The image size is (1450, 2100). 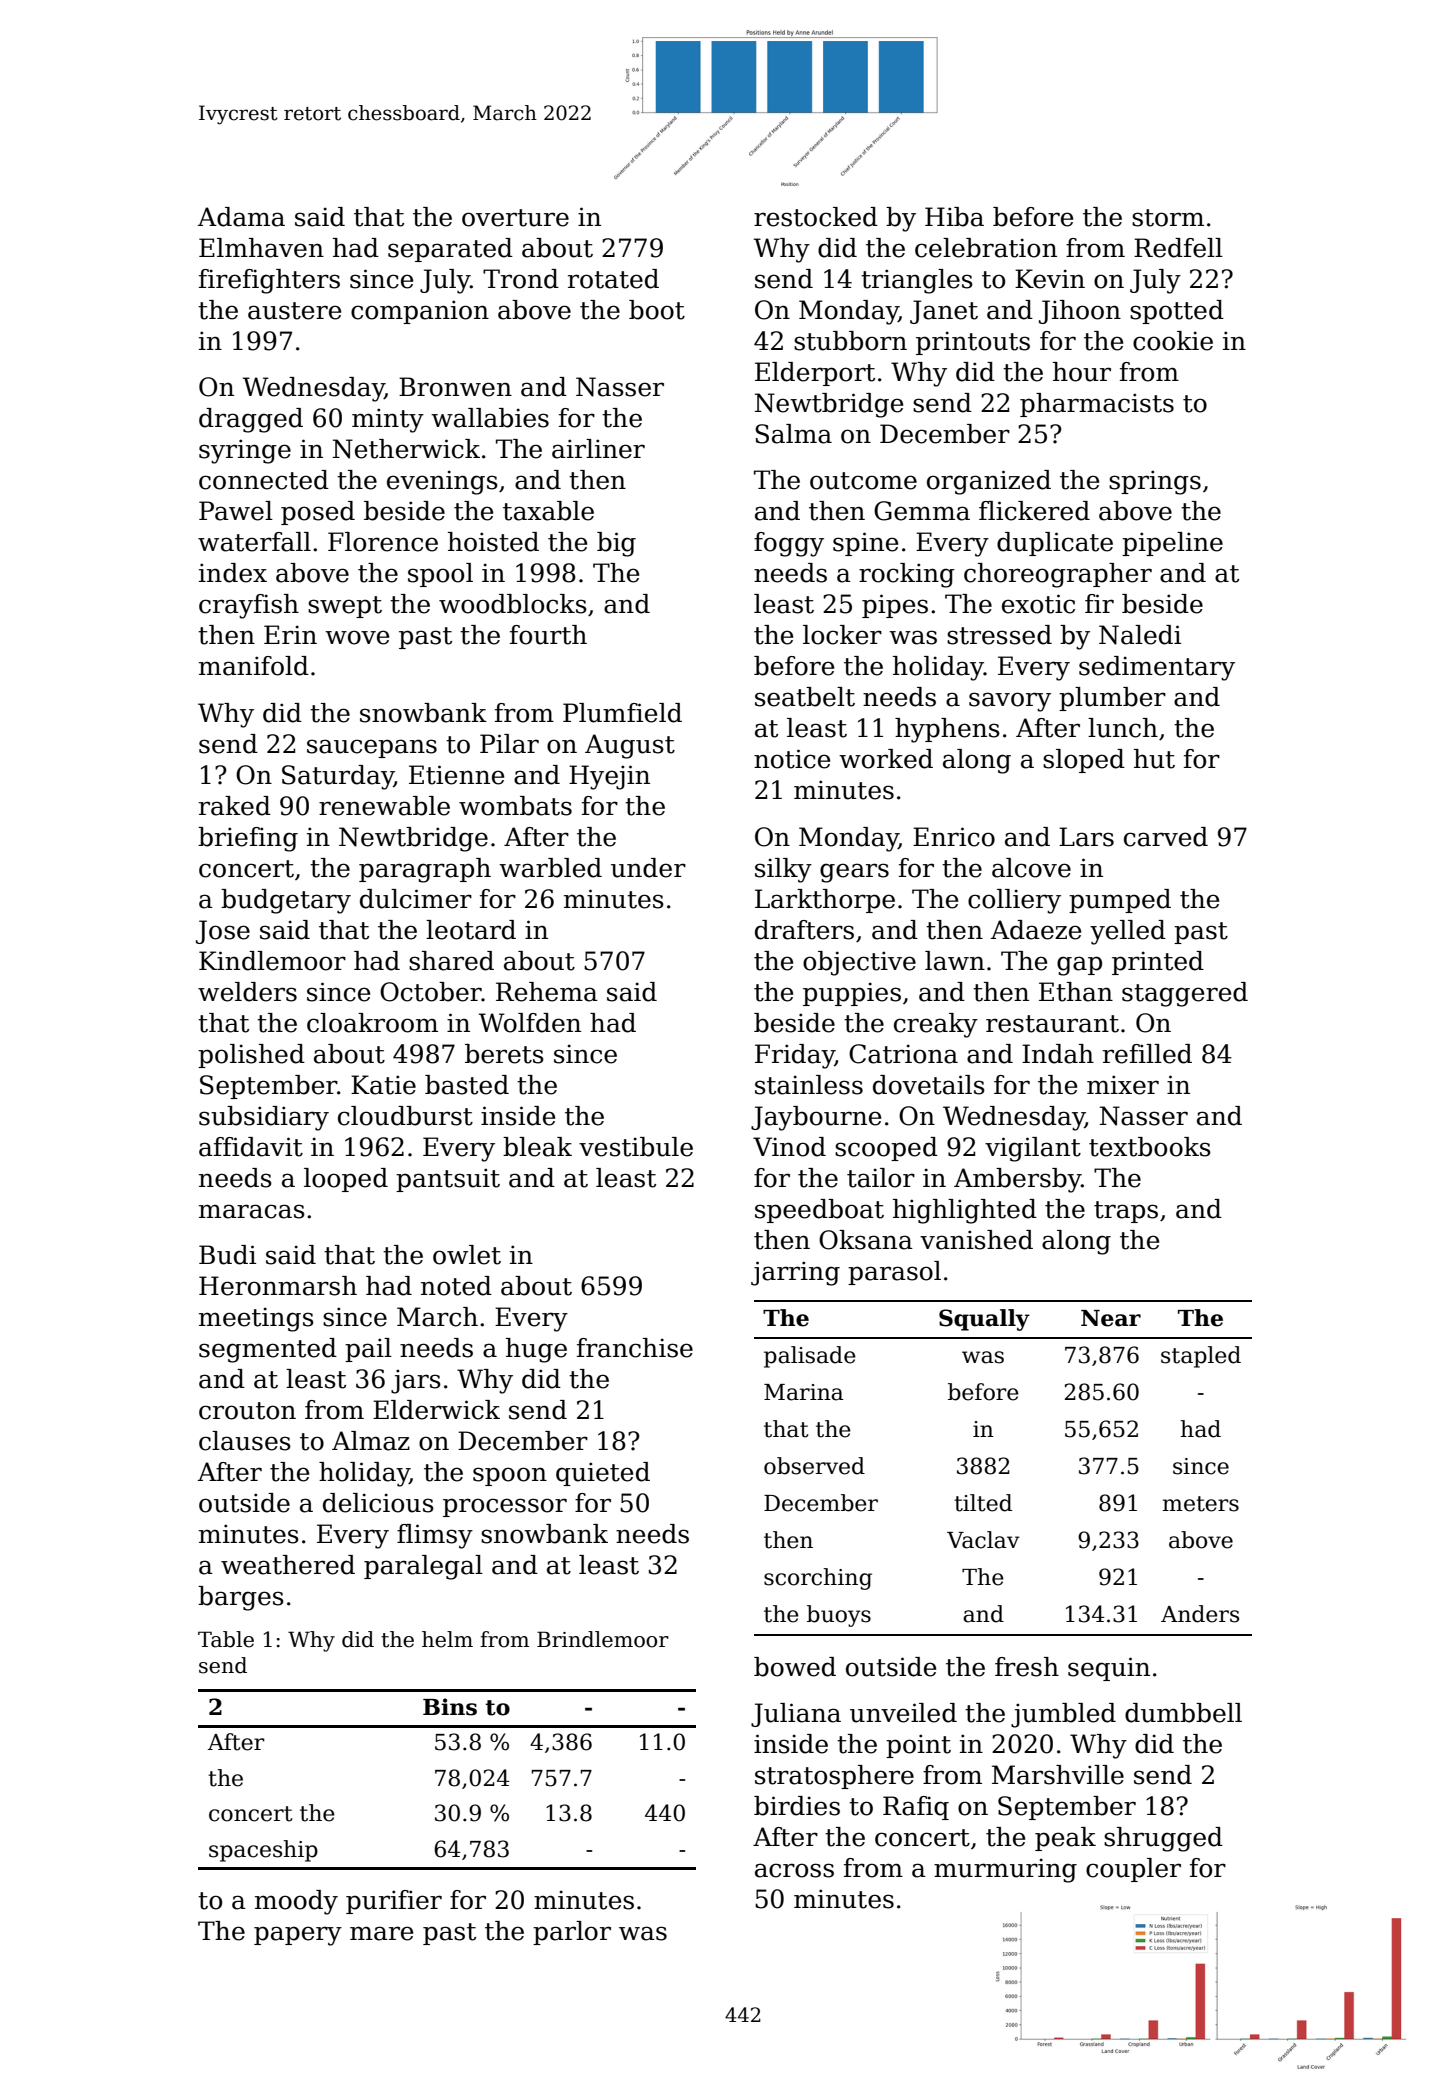 What do you see at coordinates (954, 217) in the page?
I see `Hiba` at bounding box center [954, 217].
